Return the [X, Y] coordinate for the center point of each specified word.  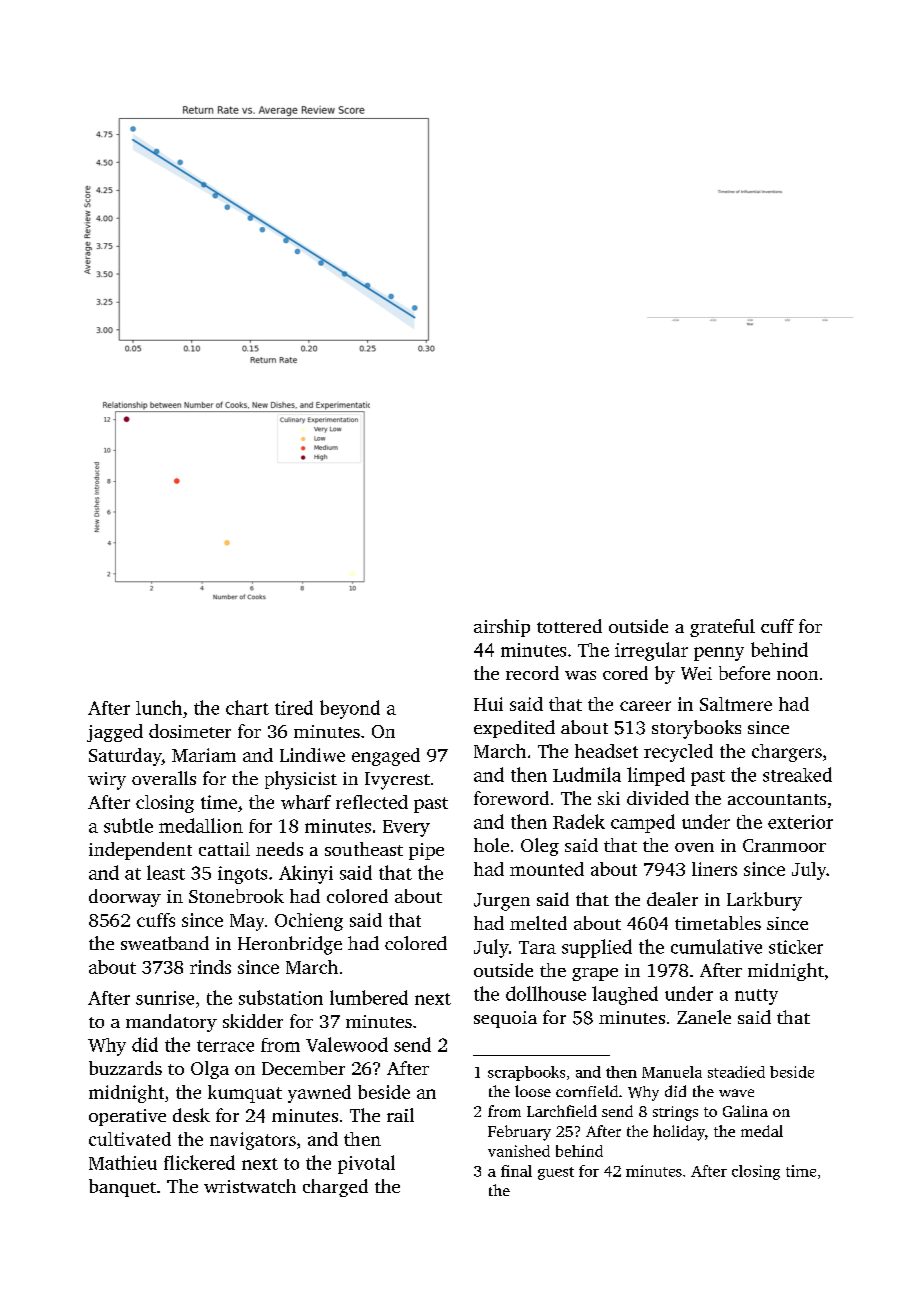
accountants [777, 799]
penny [719, 654]
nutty [756, 997]
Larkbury [764, 901]
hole [491, 845]
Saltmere [736, 704]
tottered [569, 626]
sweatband [165, 943]
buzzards [125, 1068]
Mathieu [123, 1162]
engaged [386, 757]
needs [279, 849]
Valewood [347, 1044]
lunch [159, 707]
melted [538, 923]
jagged [115, 733]
